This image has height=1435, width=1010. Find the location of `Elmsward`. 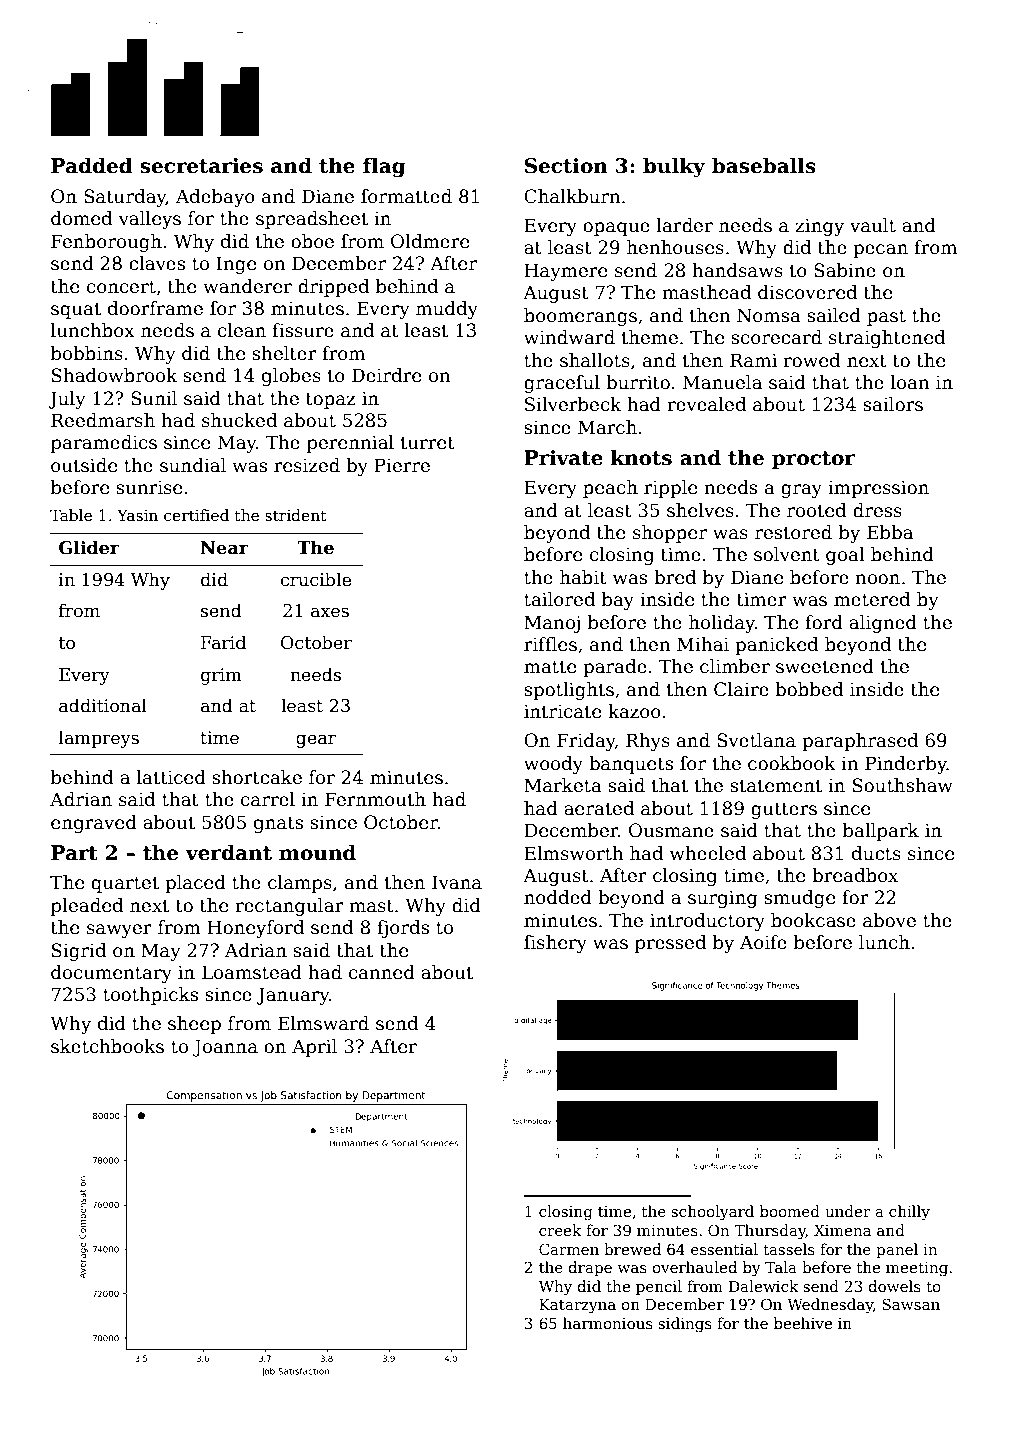

Elmsward is located at coordinates (323, 1023).
